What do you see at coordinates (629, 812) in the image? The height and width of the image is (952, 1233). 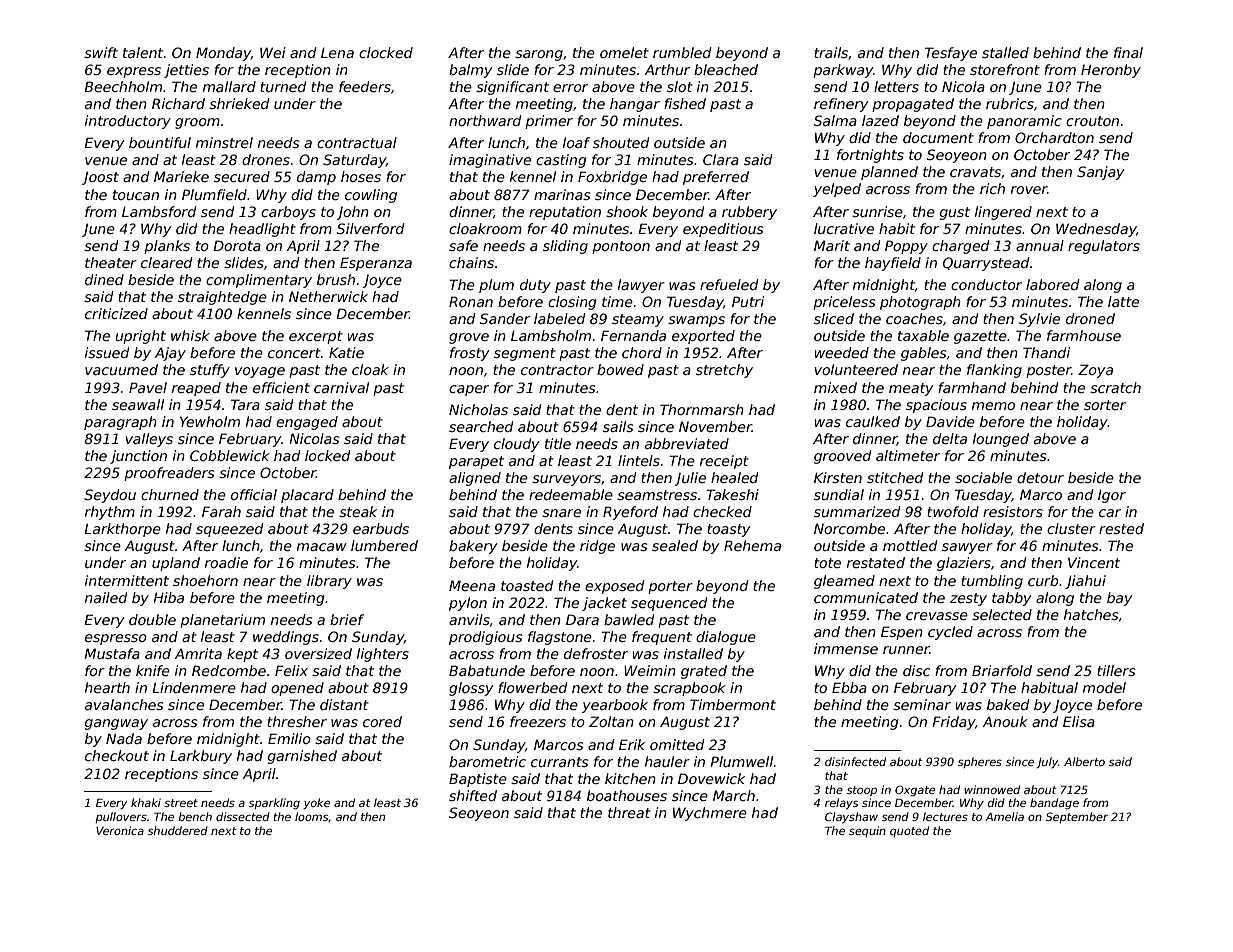 I see `threat` at bounding box center [629, 812].
